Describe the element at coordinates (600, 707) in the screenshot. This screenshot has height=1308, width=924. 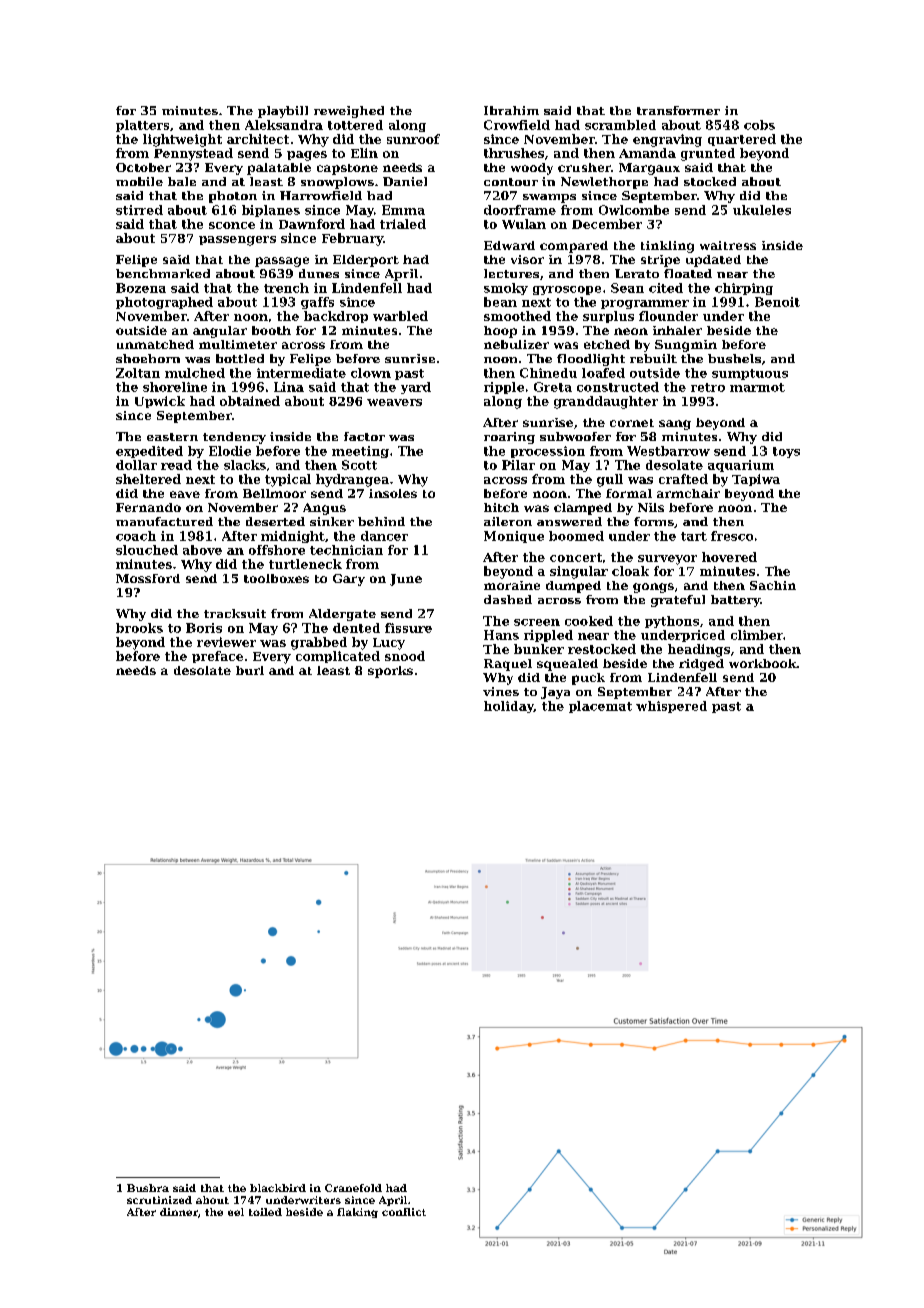
I see `placemat` at that location.
